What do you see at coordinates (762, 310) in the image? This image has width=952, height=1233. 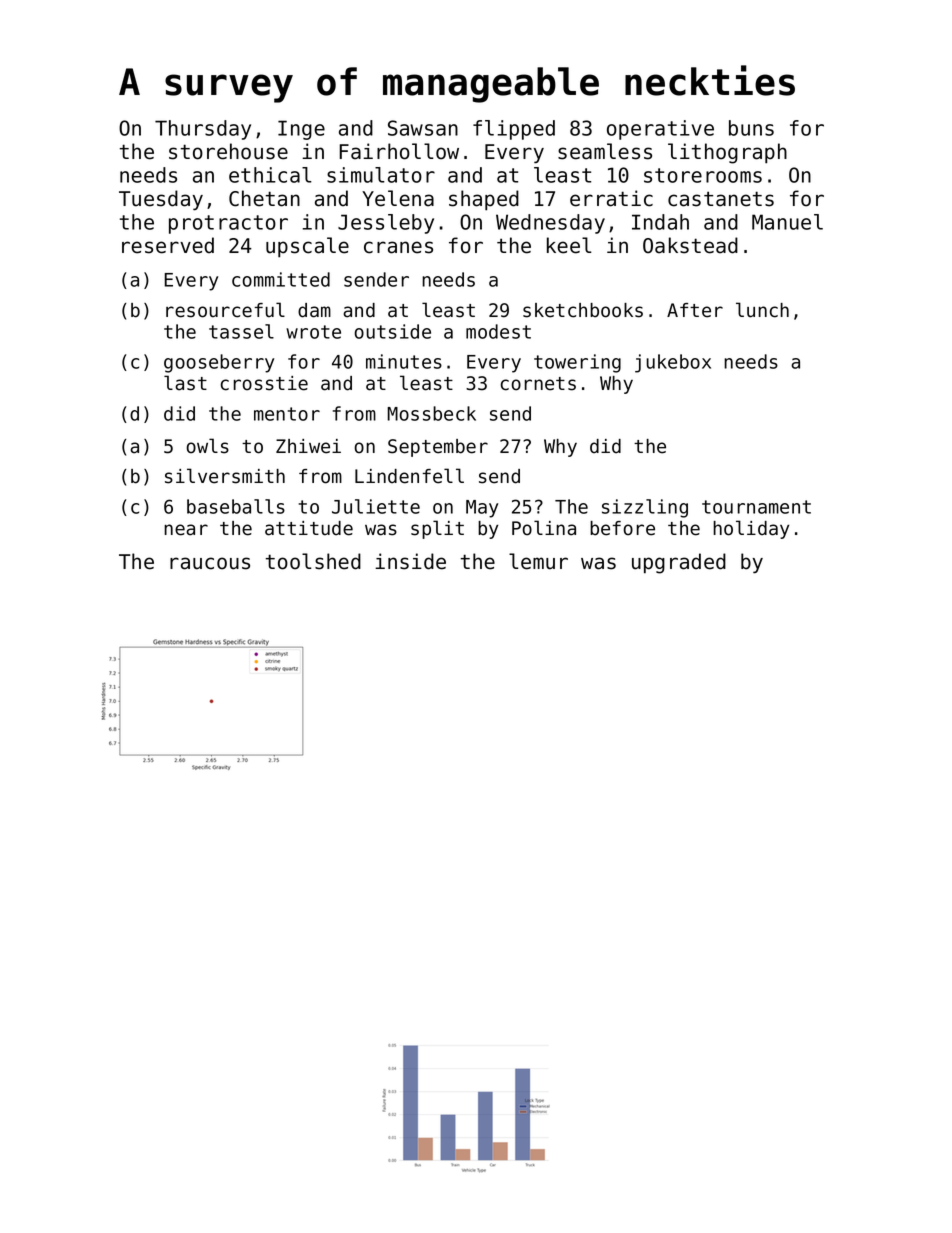 I see `lunch` at bounding box center [762, 310].
